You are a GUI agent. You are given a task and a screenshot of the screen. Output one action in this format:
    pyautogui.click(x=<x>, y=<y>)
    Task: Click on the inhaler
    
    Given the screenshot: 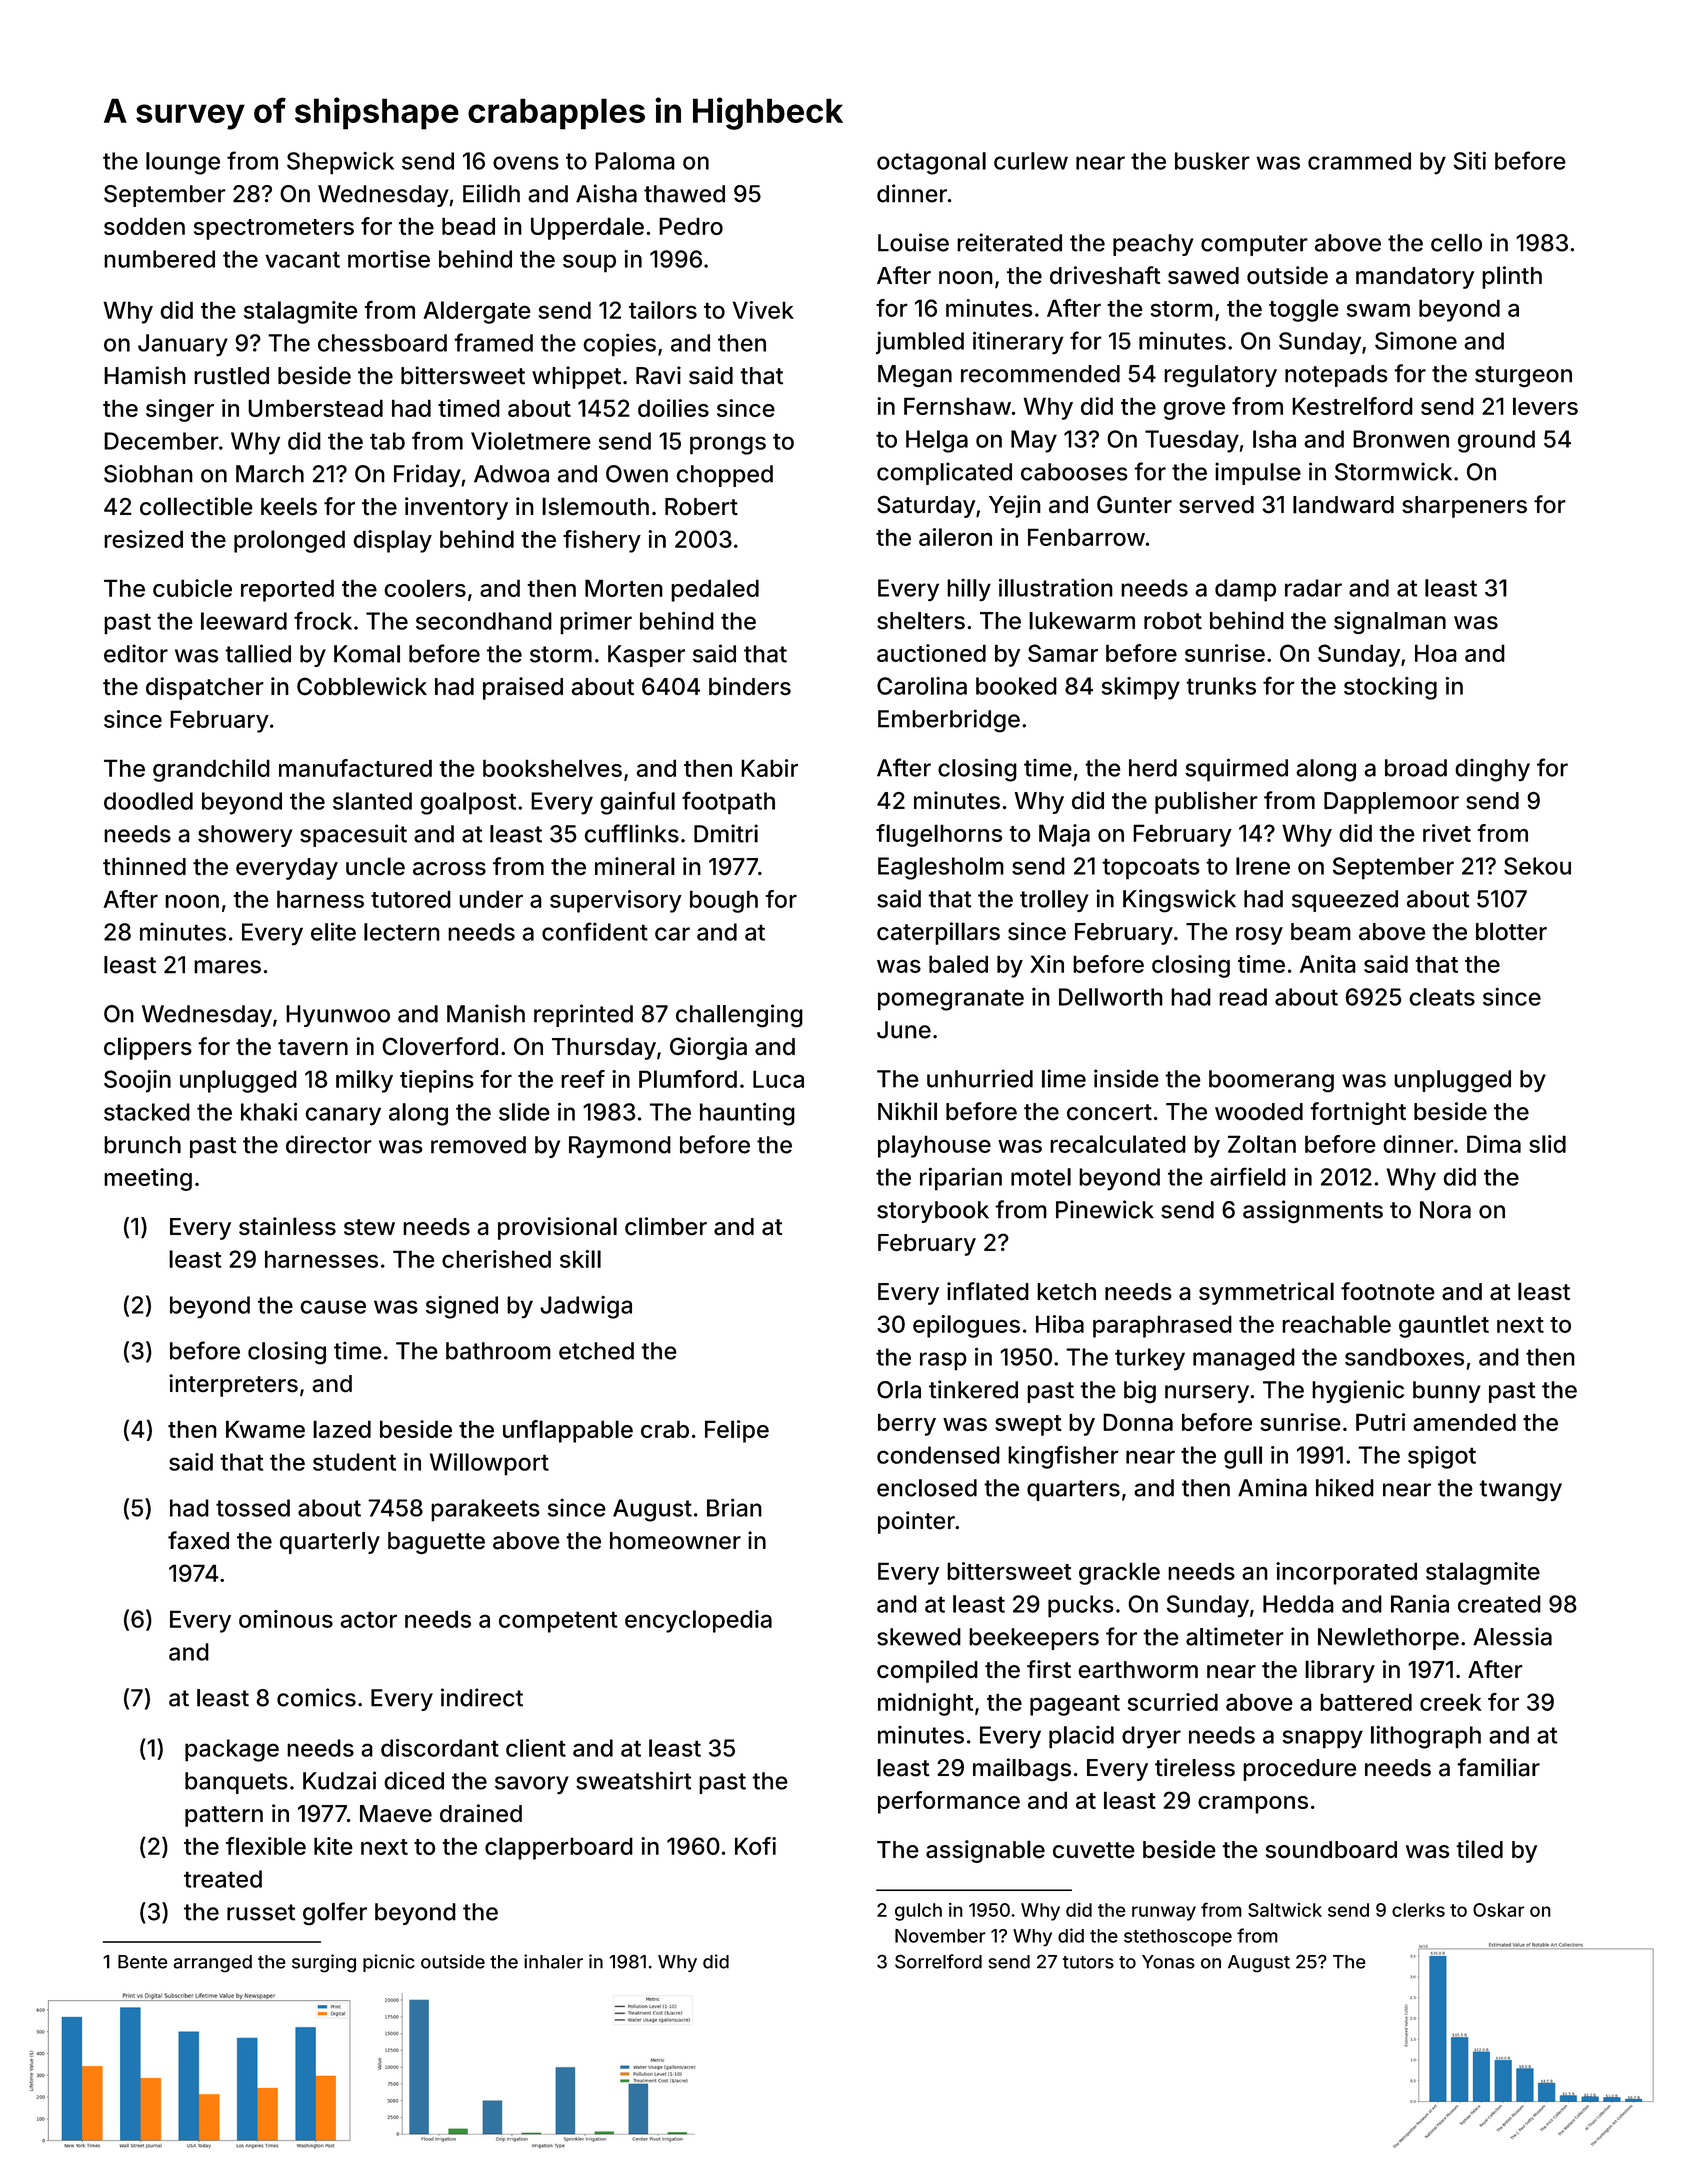 What is the action you would take?
    pyautogui.click(x=553, y=1961)
